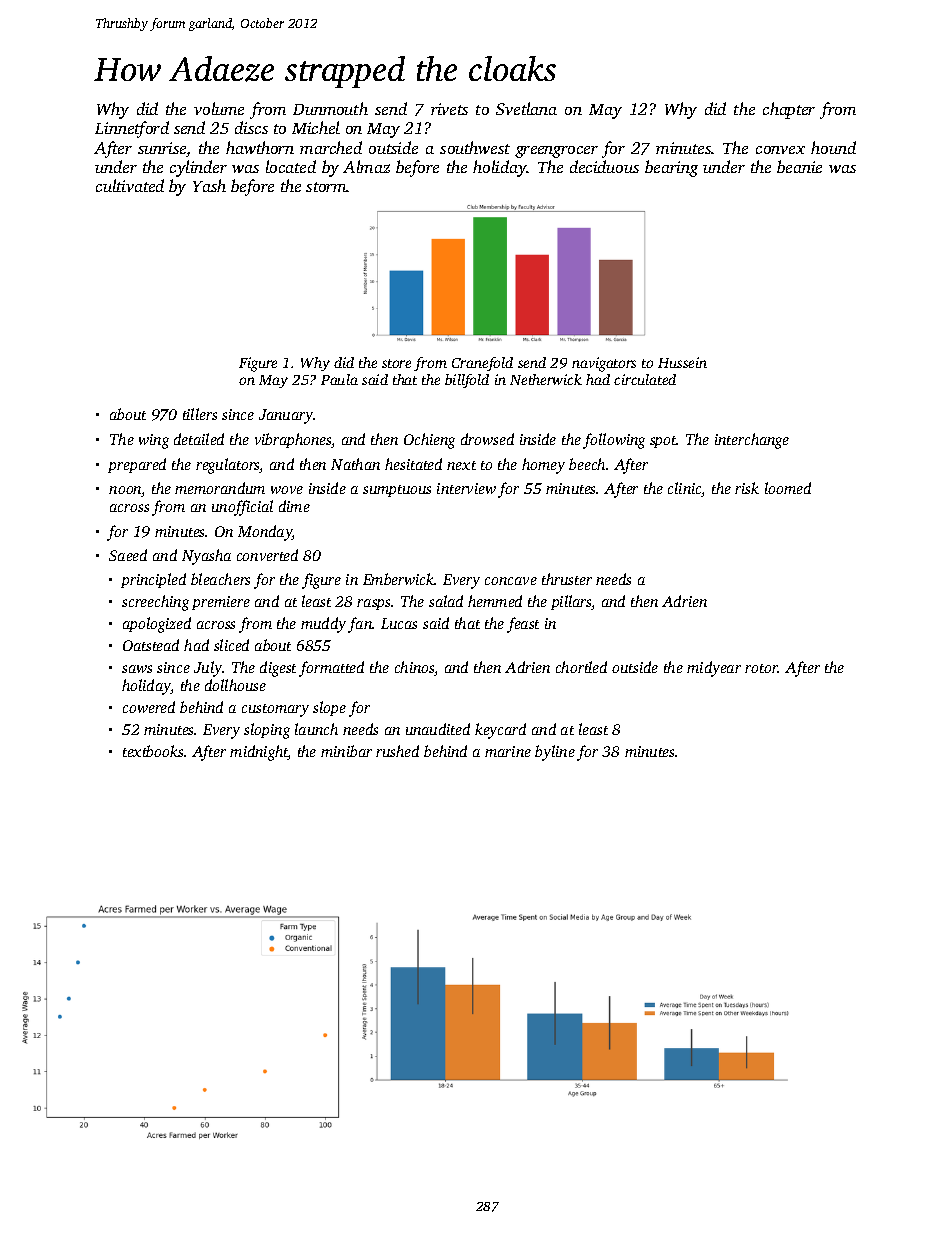 The image size is (952, 1233). Describe the element at coordinates (219, 108) in the screenshot. I see `volume` at that location.
